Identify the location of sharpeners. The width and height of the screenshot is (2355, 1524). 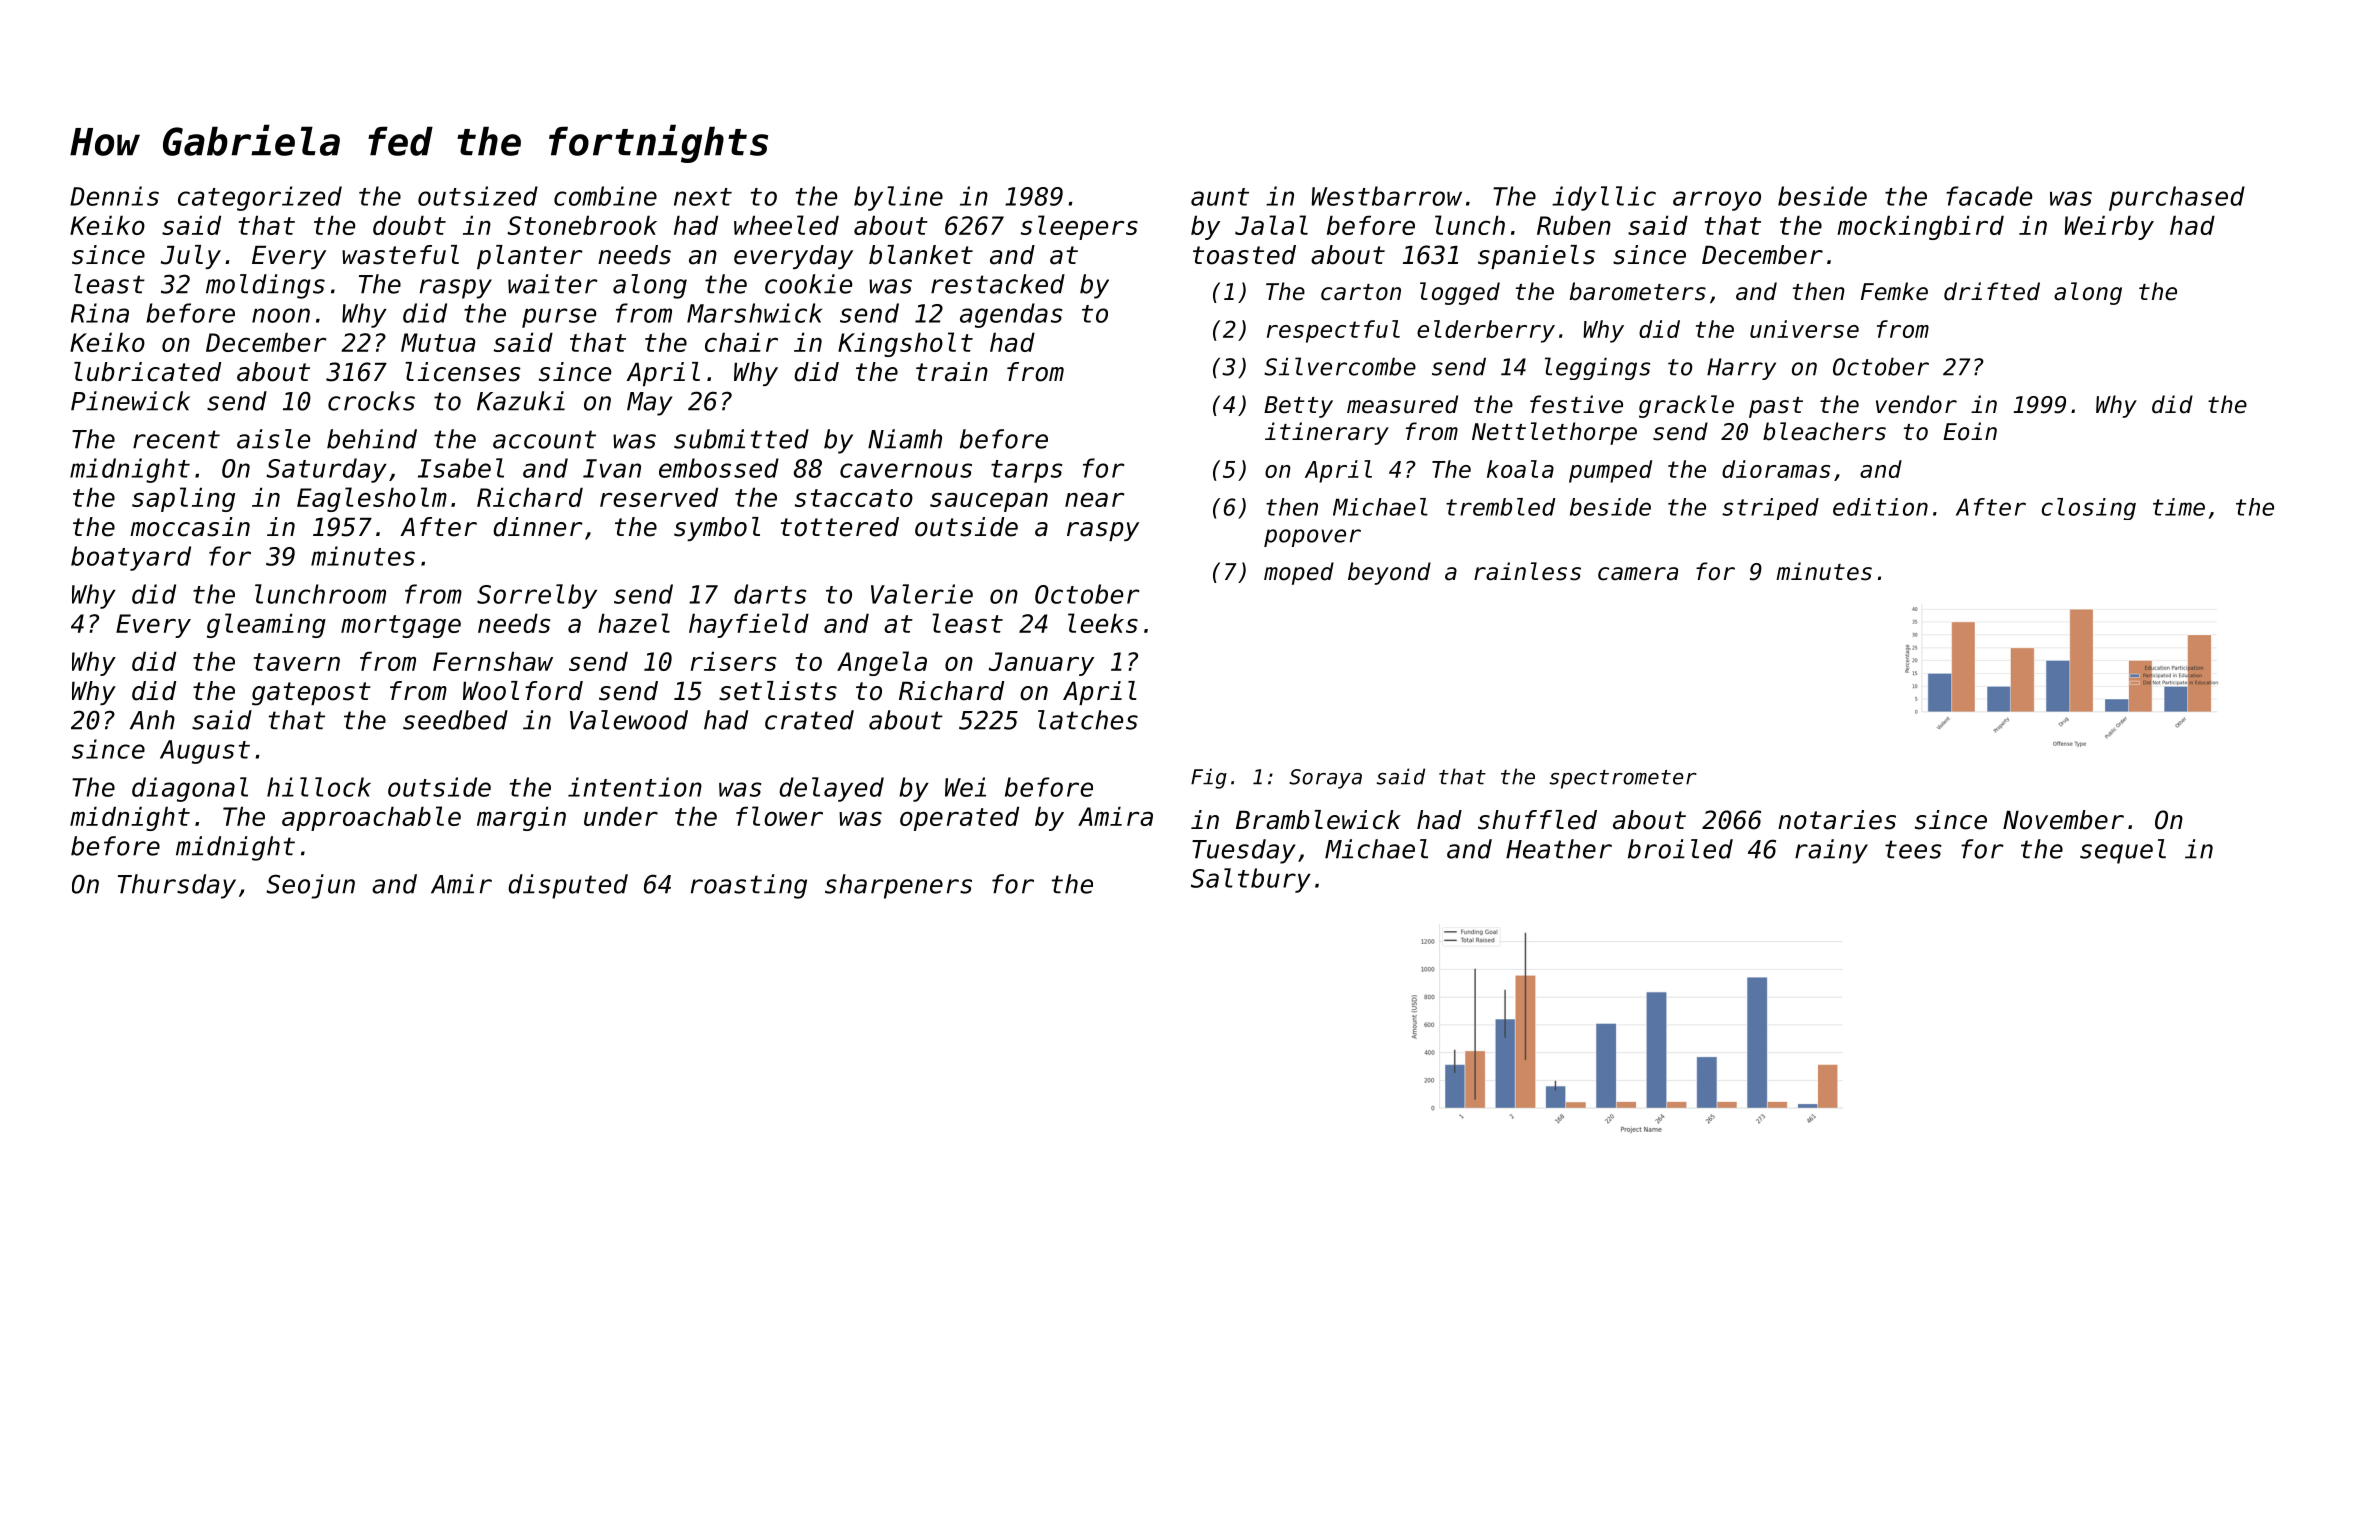
(898, 886).
